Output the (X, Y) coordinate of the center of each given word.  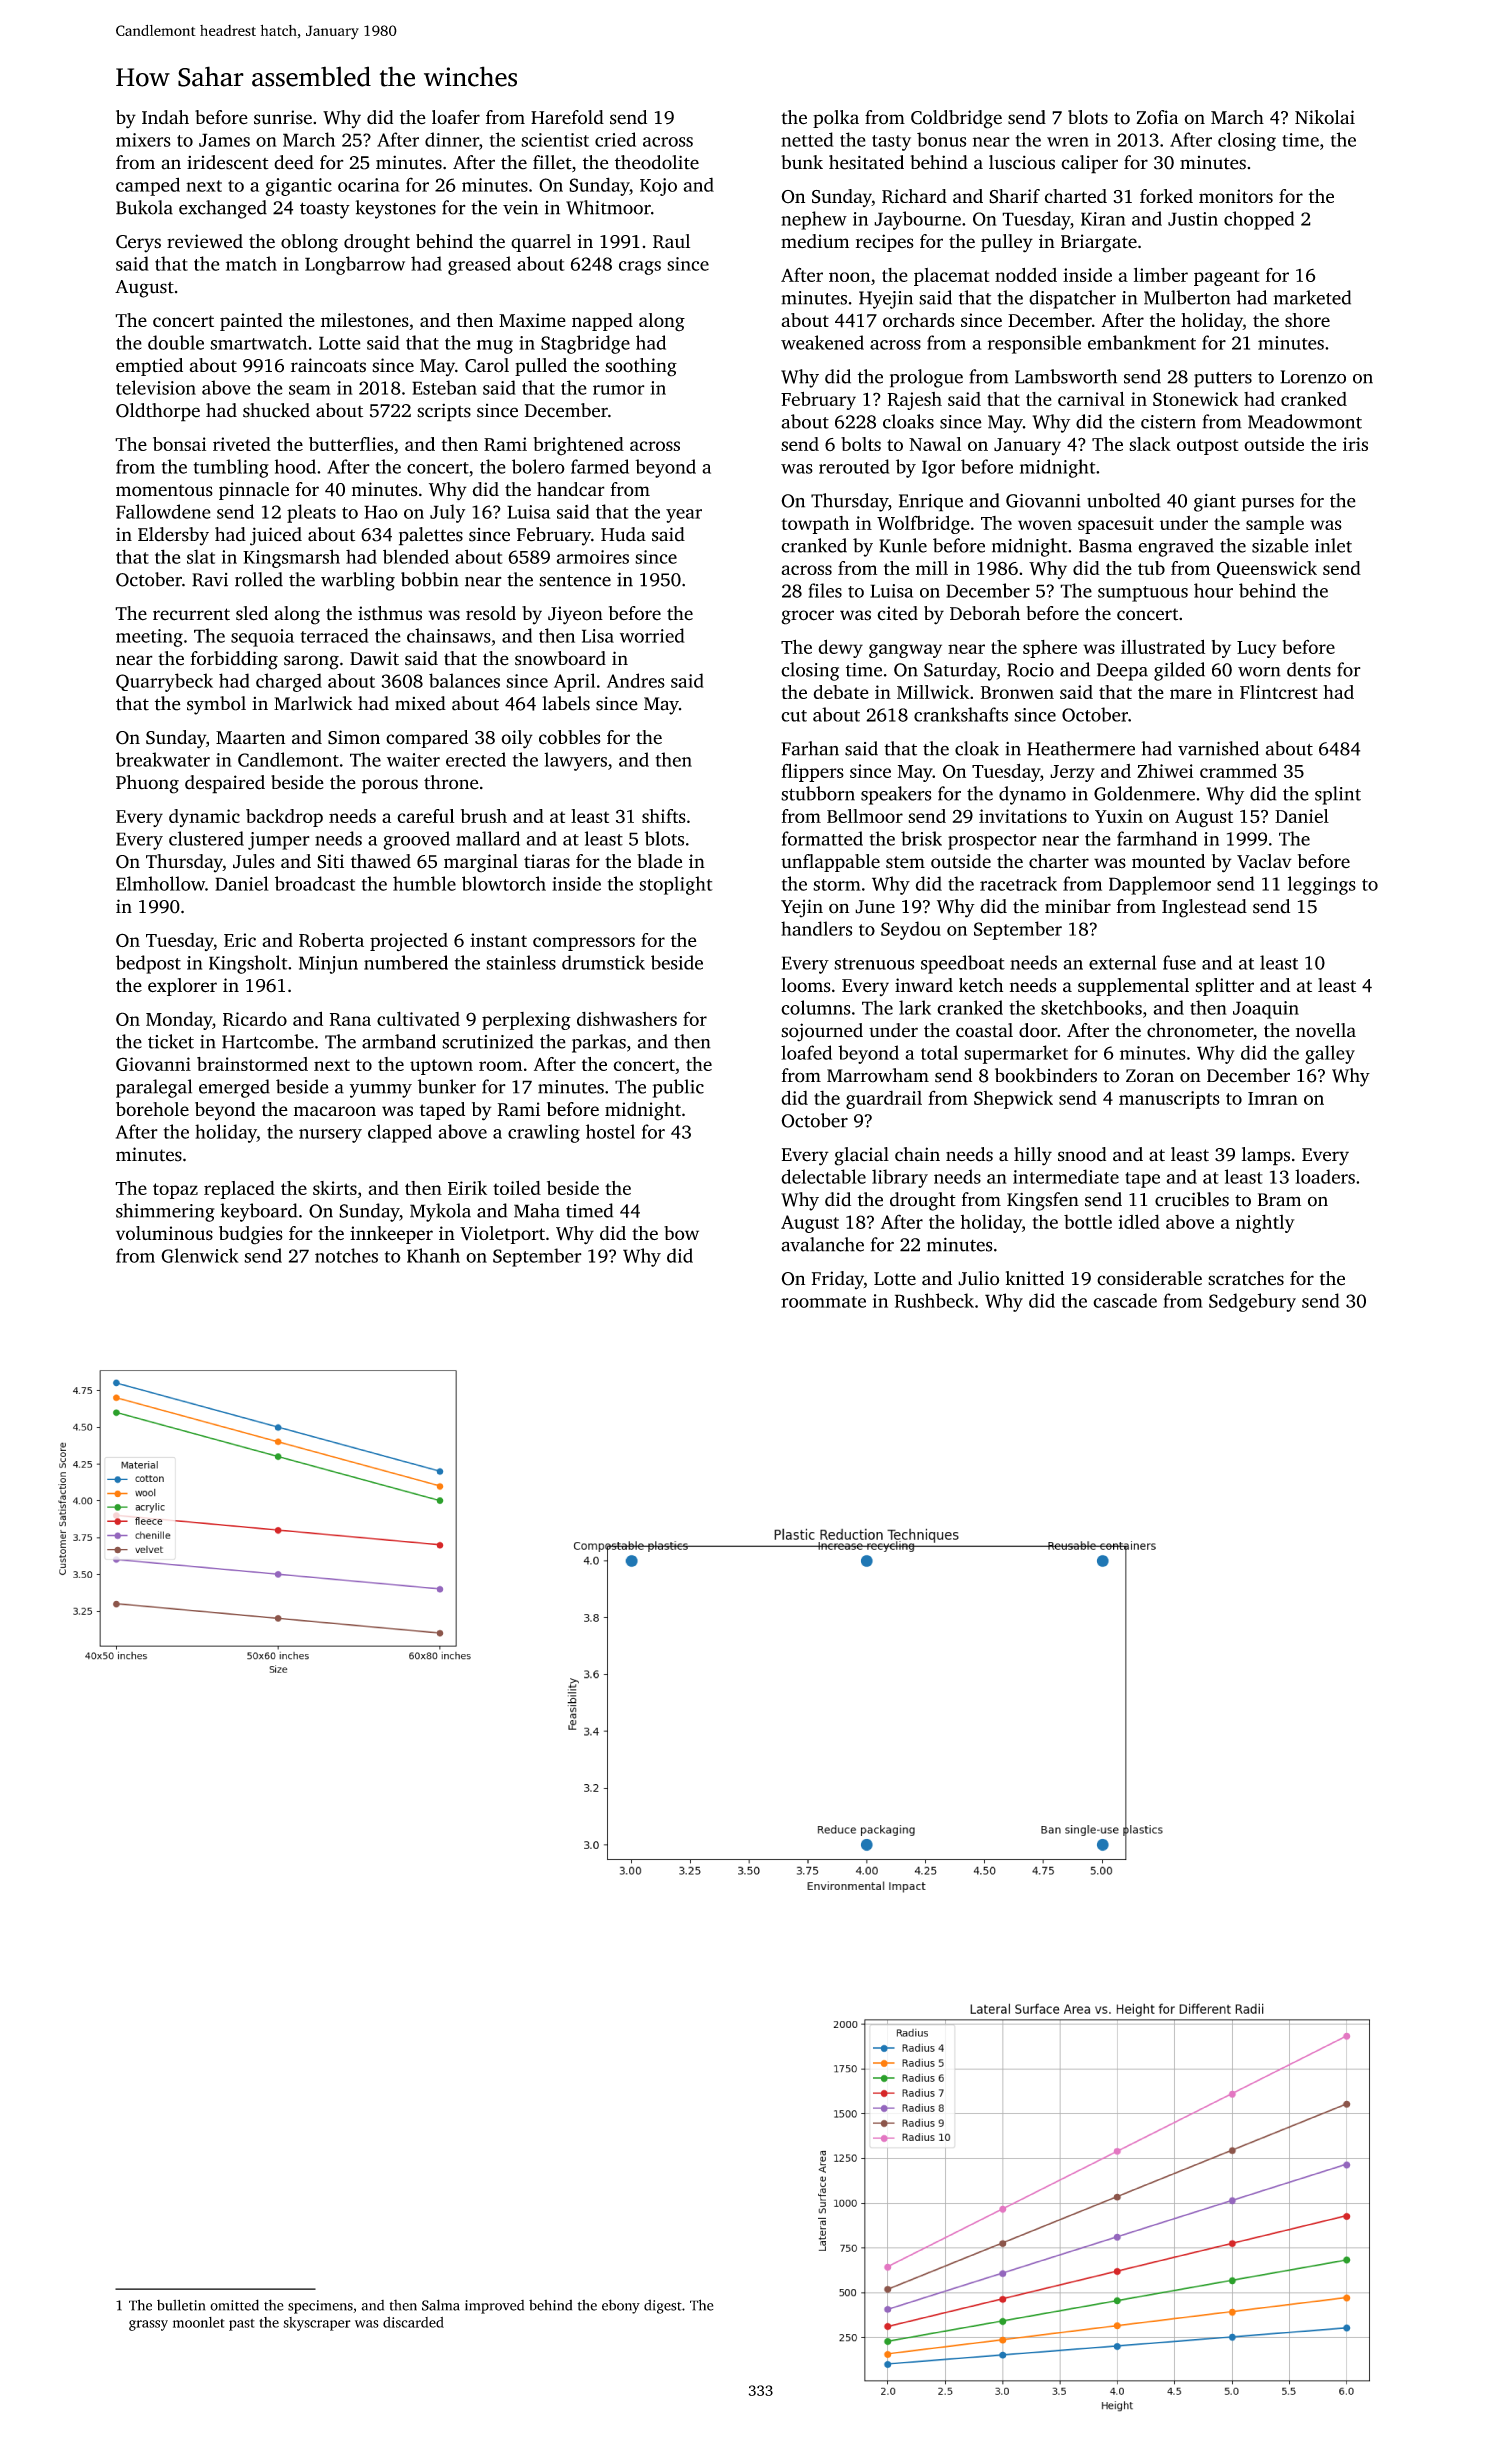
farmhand (1157, 838)
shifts (664, 816)
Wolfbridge (923, 524)
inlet (1333, 545)
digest (663, 2307)
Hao (381, 512)
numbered (406, 962)
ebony (621, 2306)
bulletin (181, 2305)
